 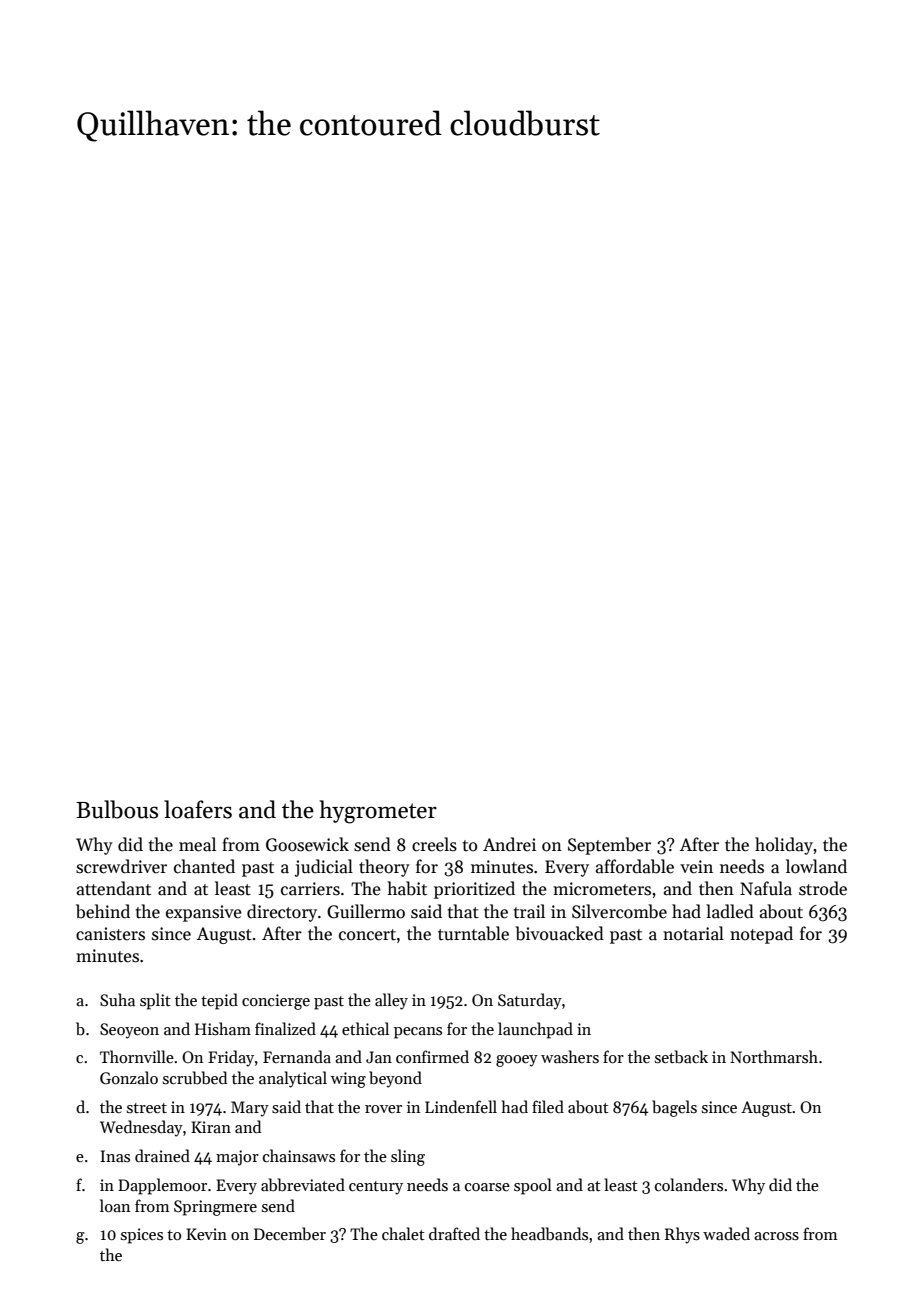 What do you see at coordinates (774, 1056) in the screenshot?
I see `Northmarsh` at bounding box center [774, 1056].
